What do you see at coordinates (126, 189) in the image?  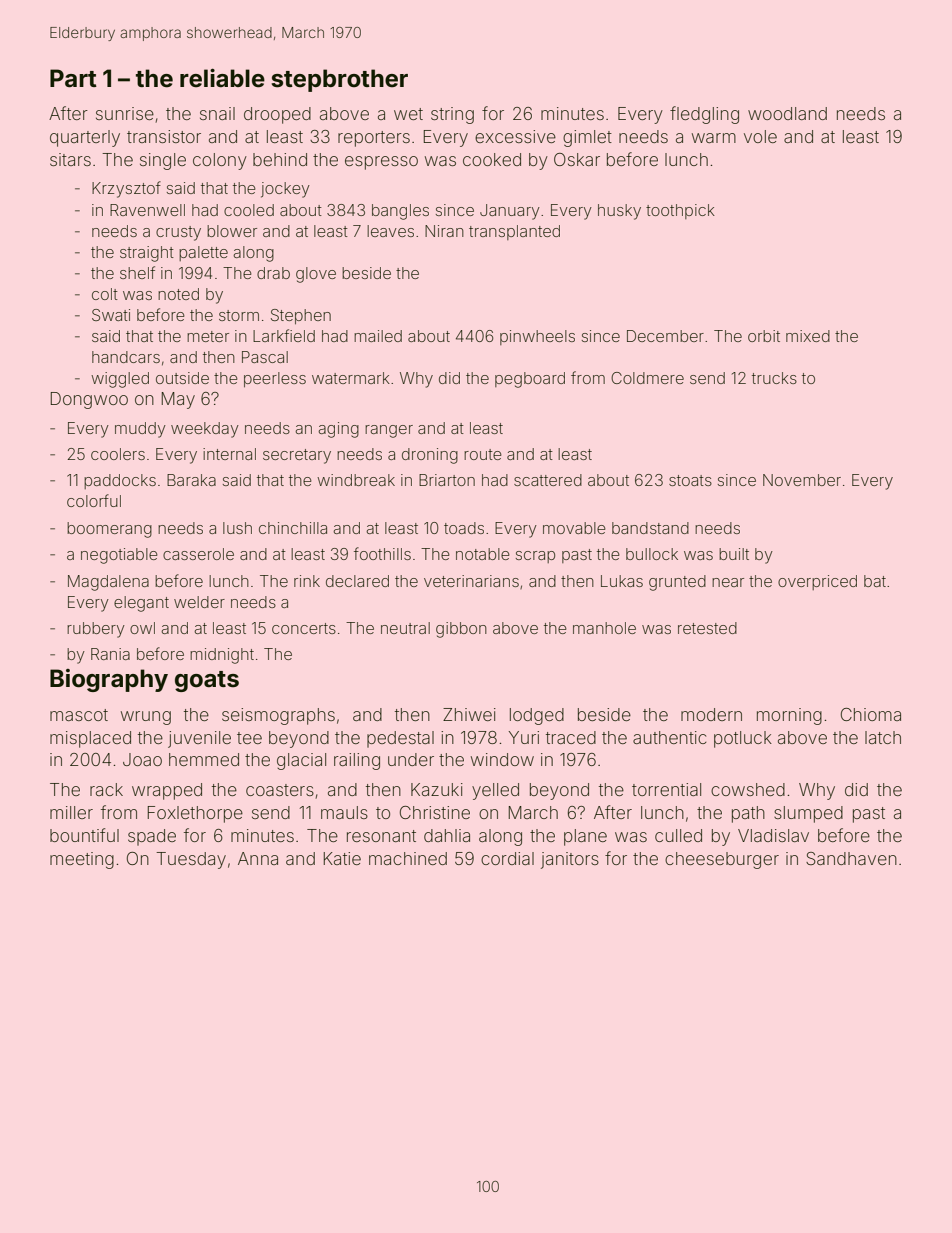 I see `Krzysztof` at bounding box center [126, 189].
